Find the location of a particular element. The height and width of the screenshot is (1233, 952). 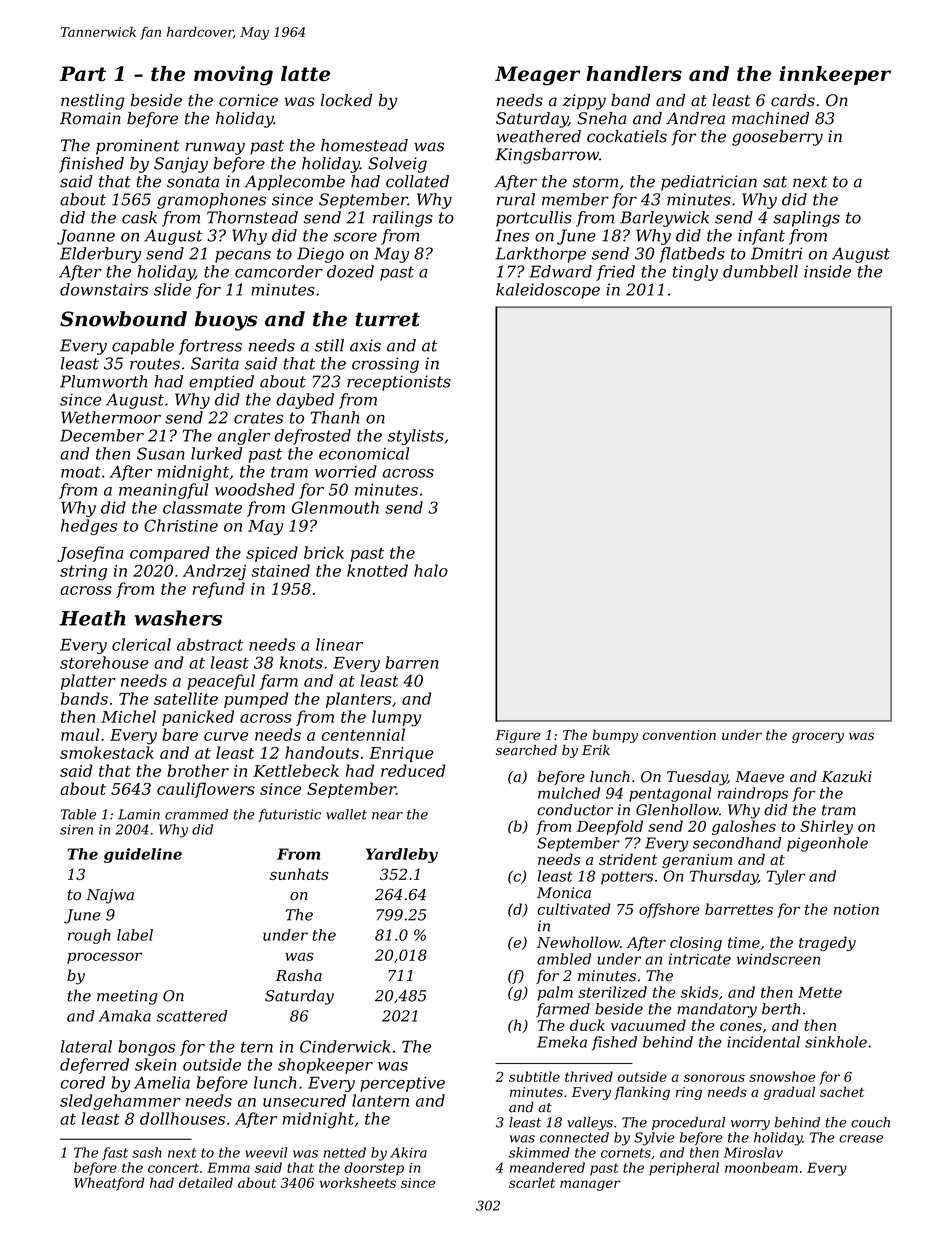

guideline is located at coordinates (143, 855).
